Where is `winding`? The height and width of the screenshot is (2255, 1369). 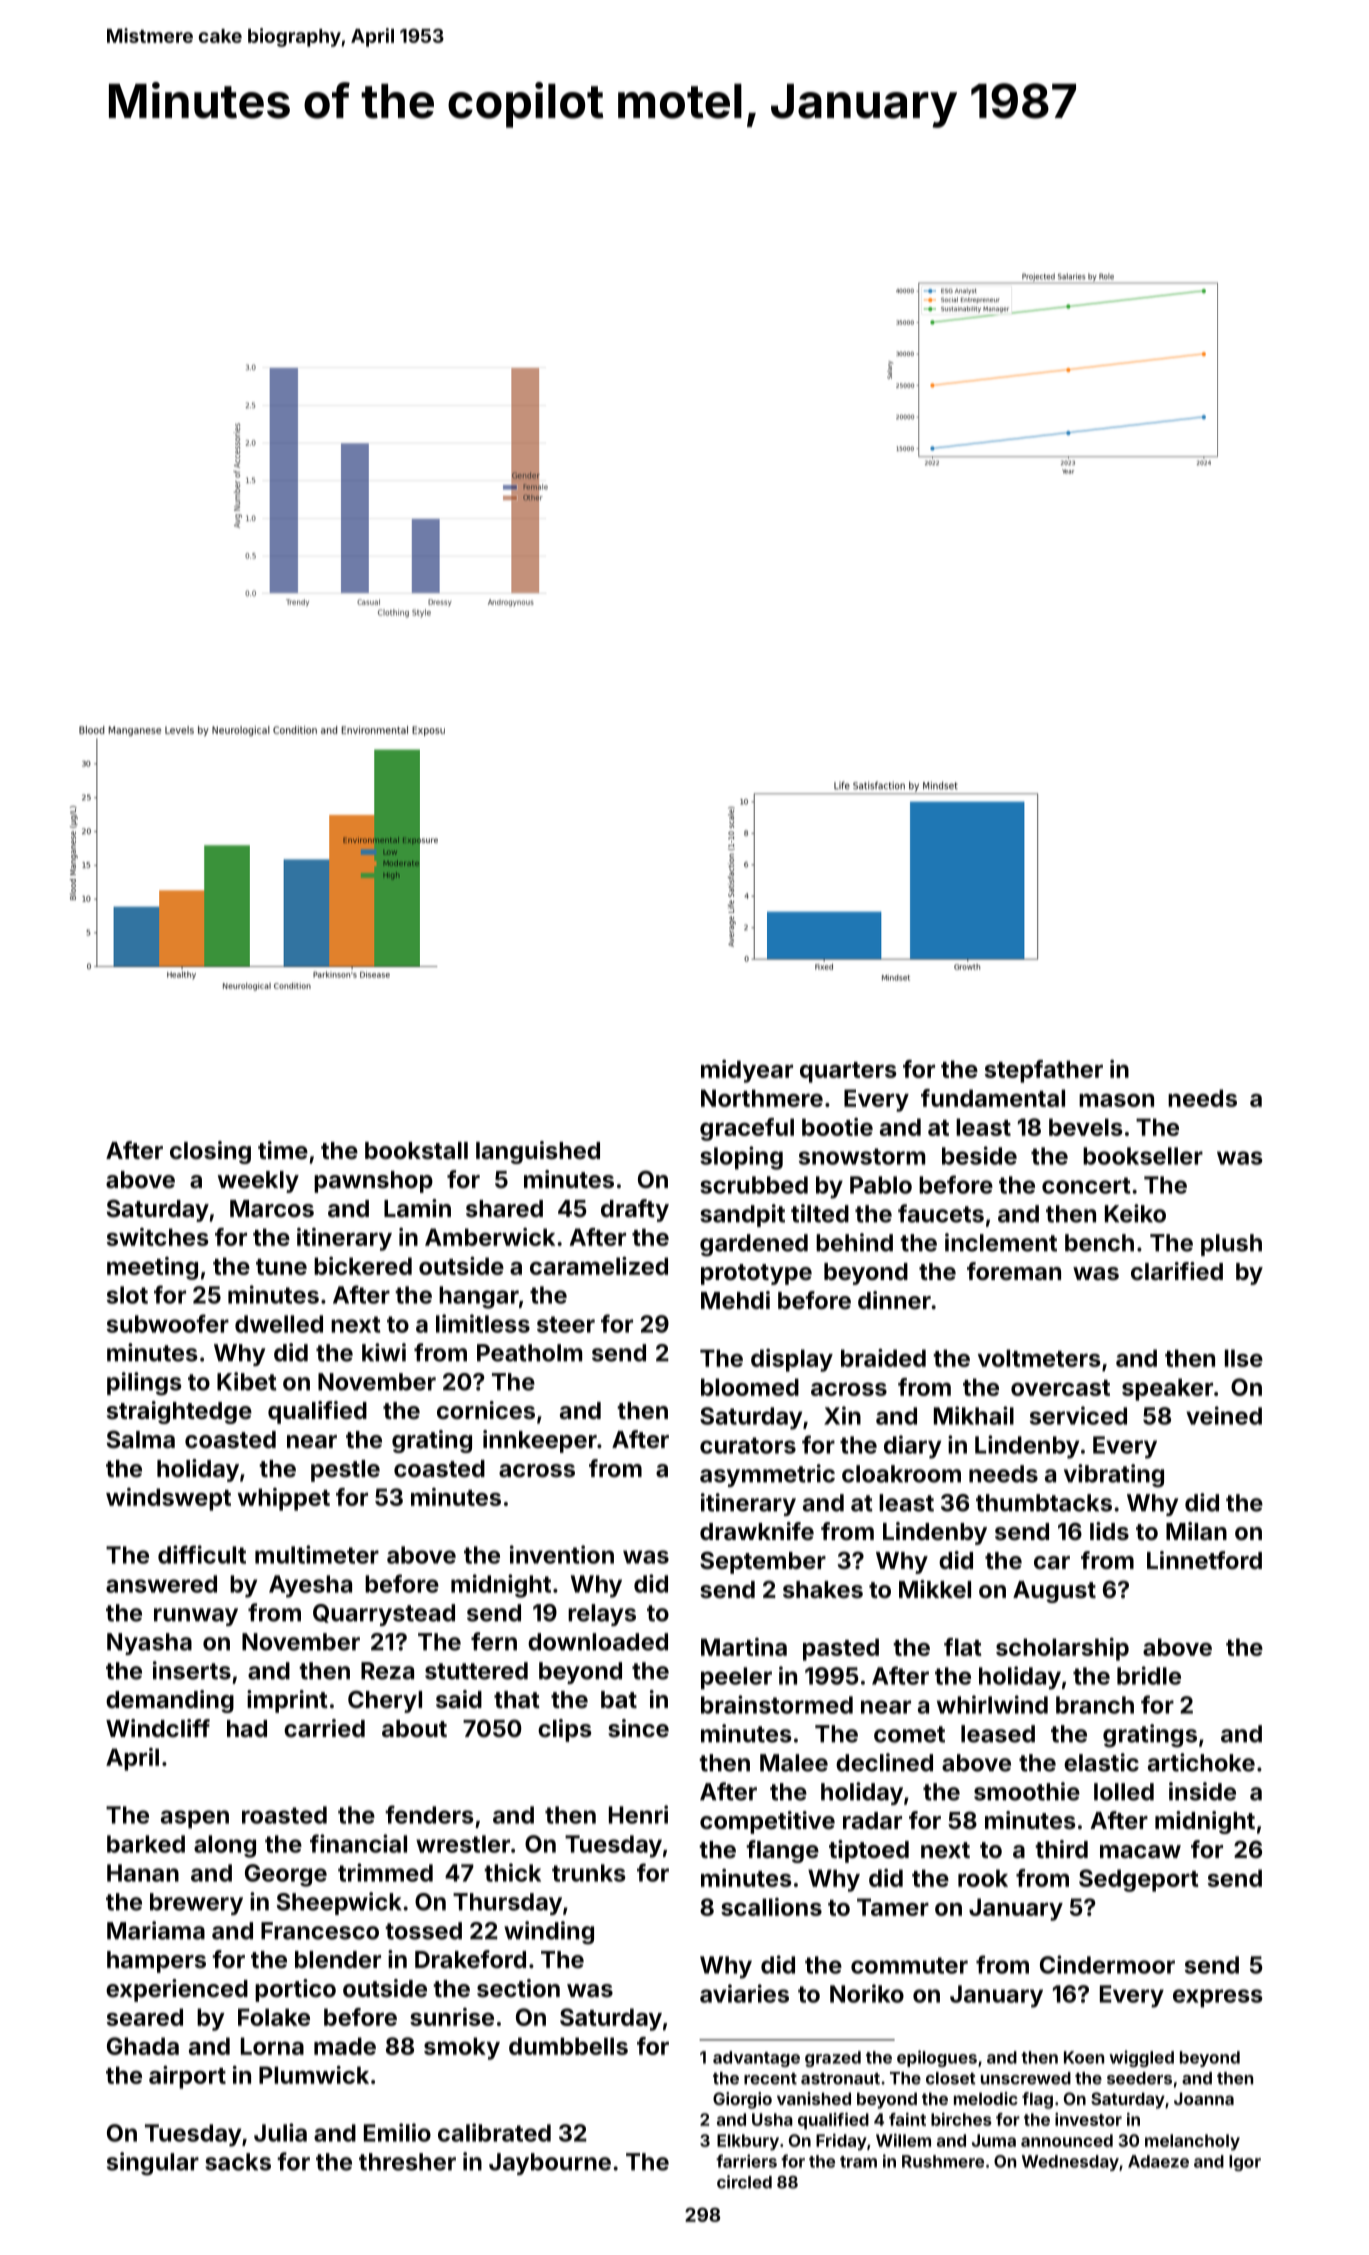 winding is located at coordinates (549, 1933).
